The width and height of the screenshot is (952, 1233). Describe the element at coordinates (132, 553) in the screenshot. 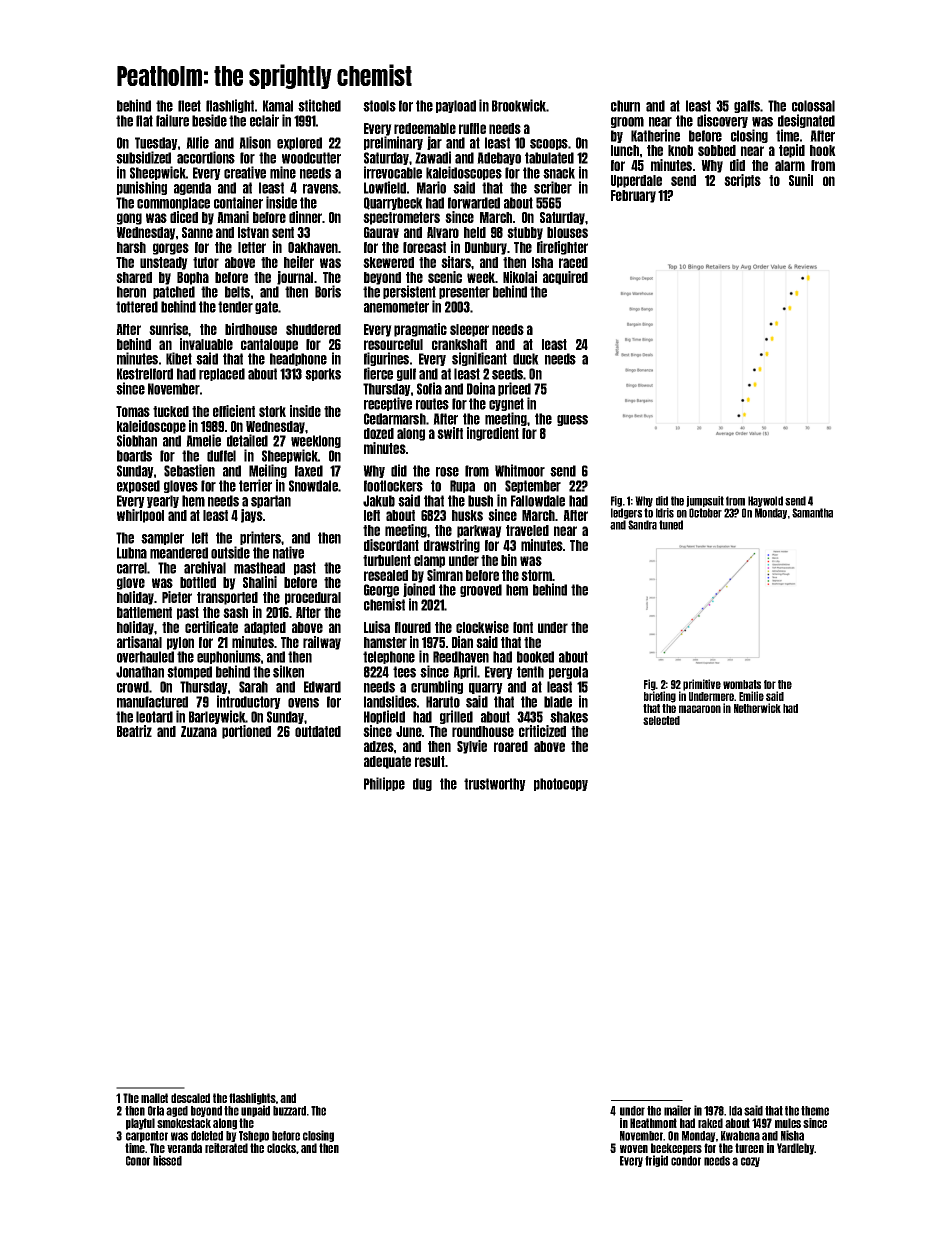

I see `Lubna` at that location.
